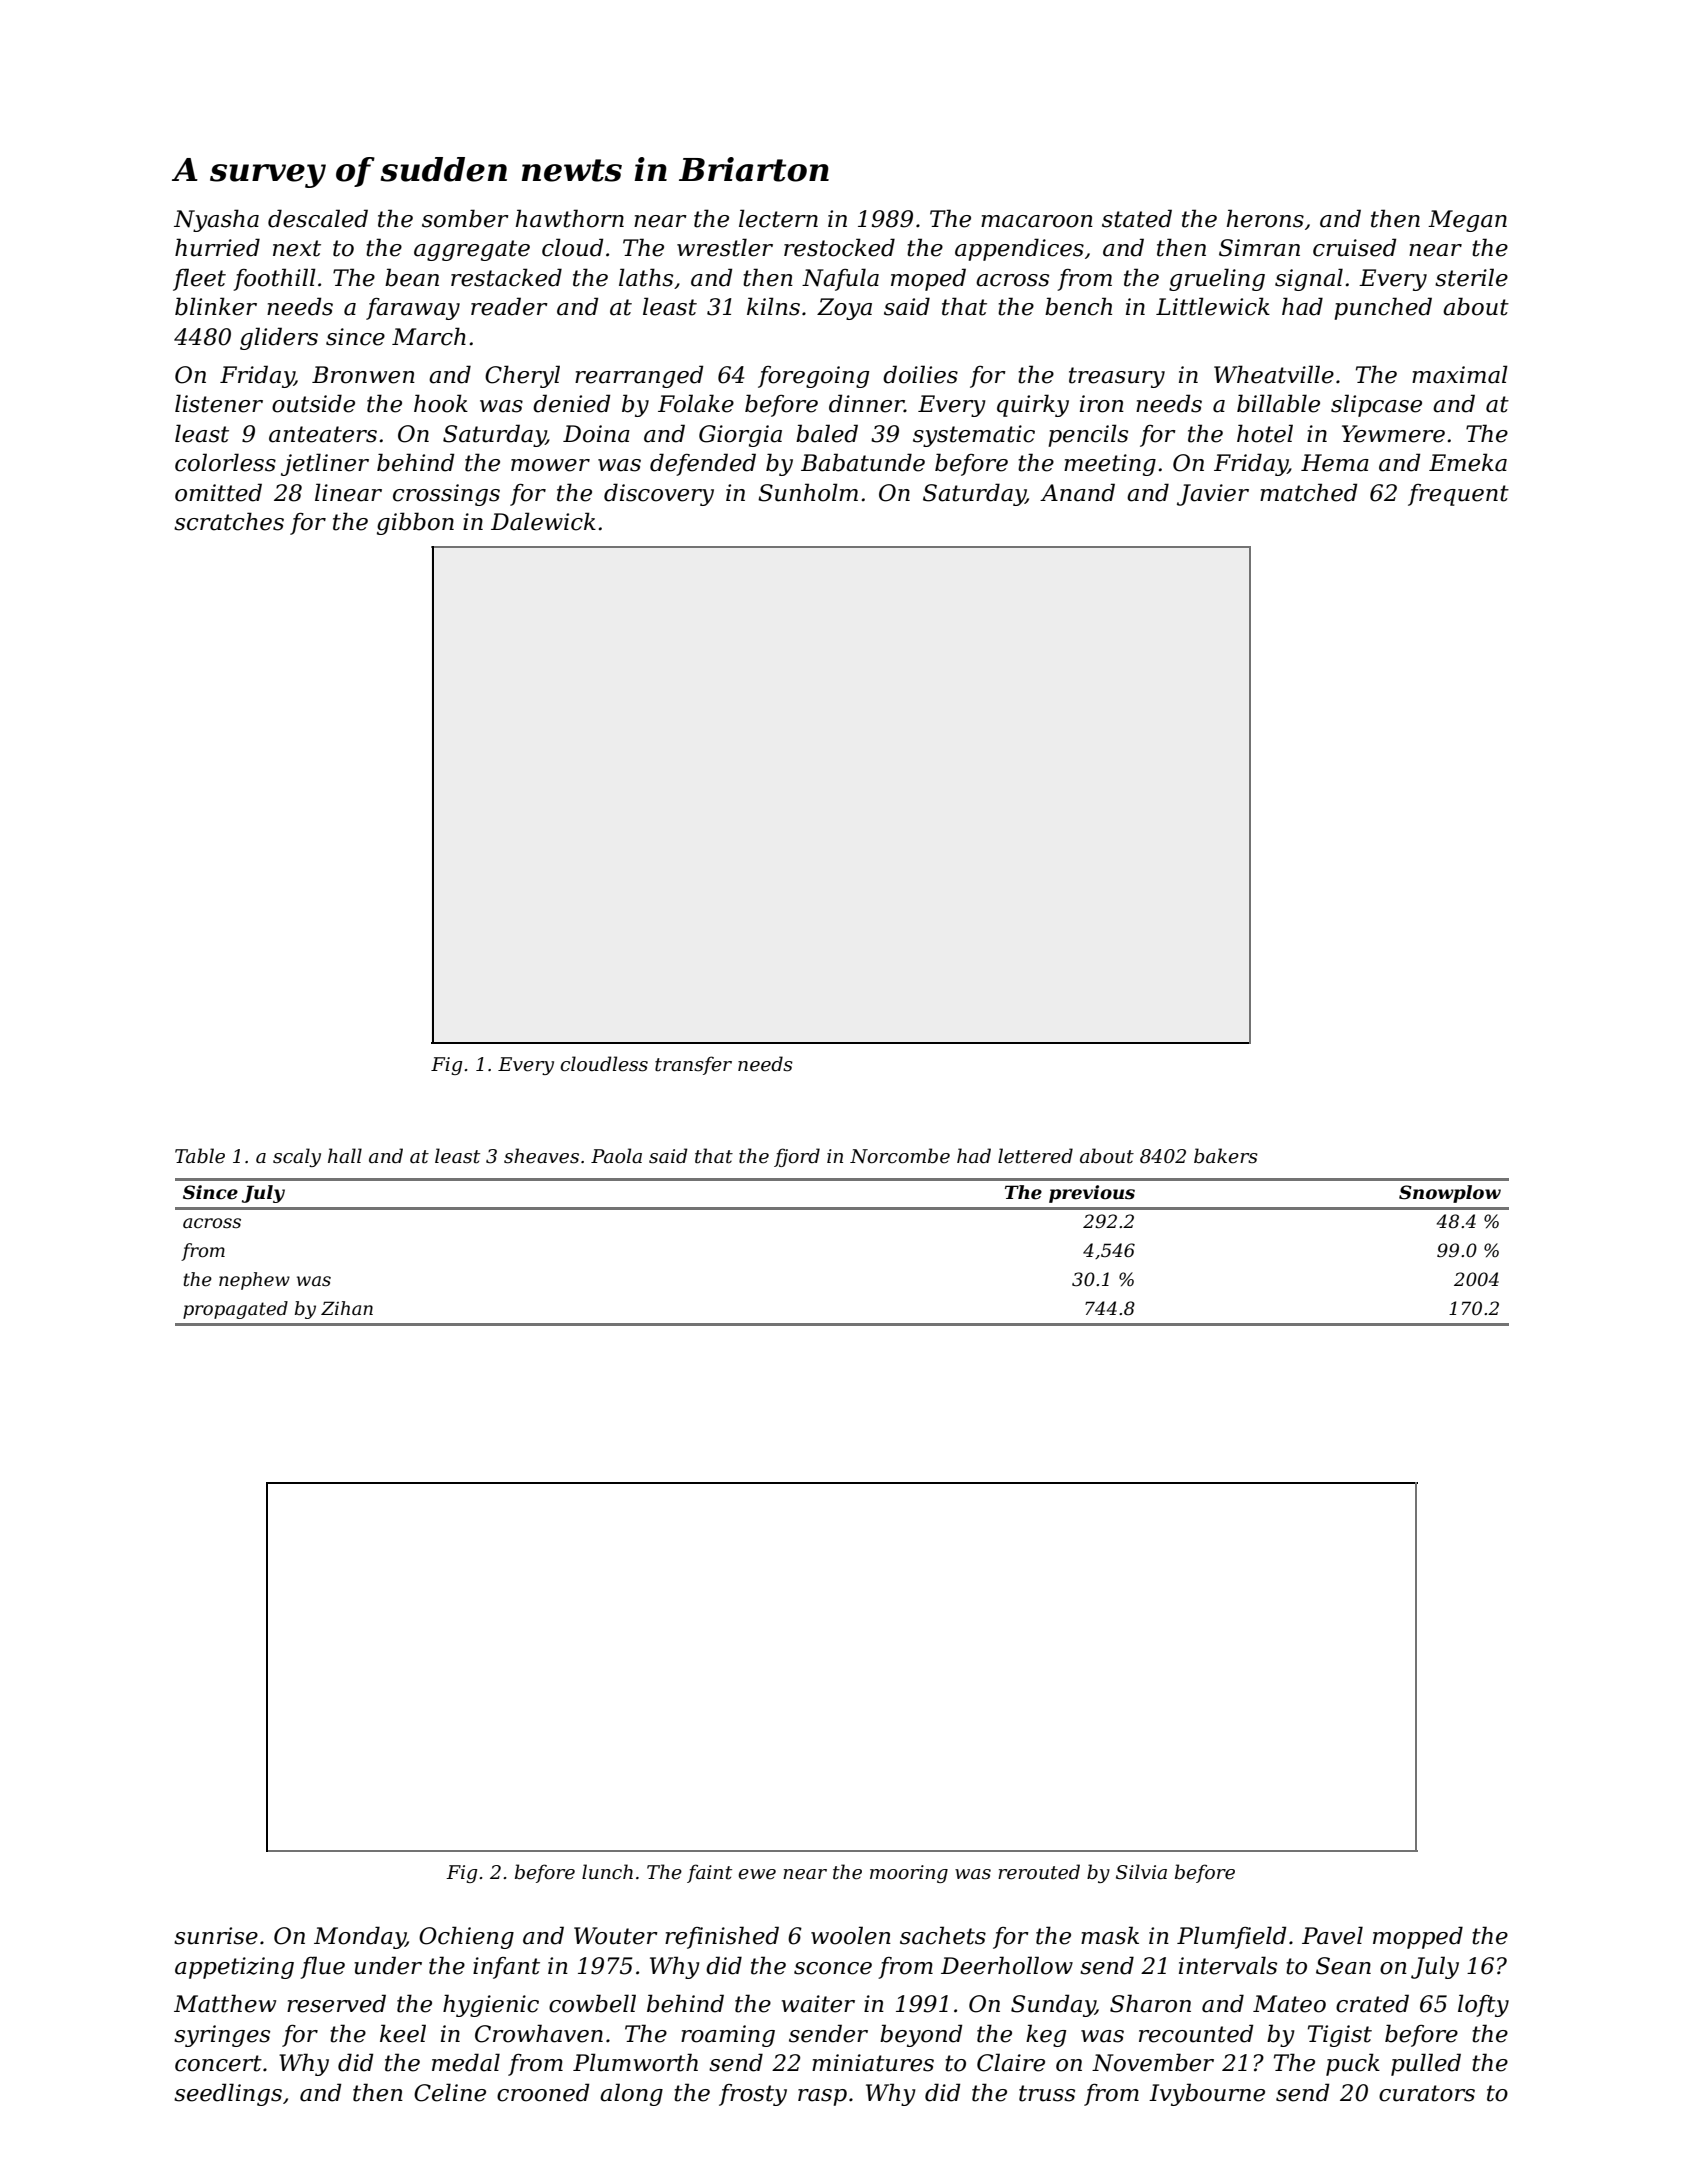  Describe the element at coordinates (216, 1936) in the screenshot. I see `sunrise` at that location.
